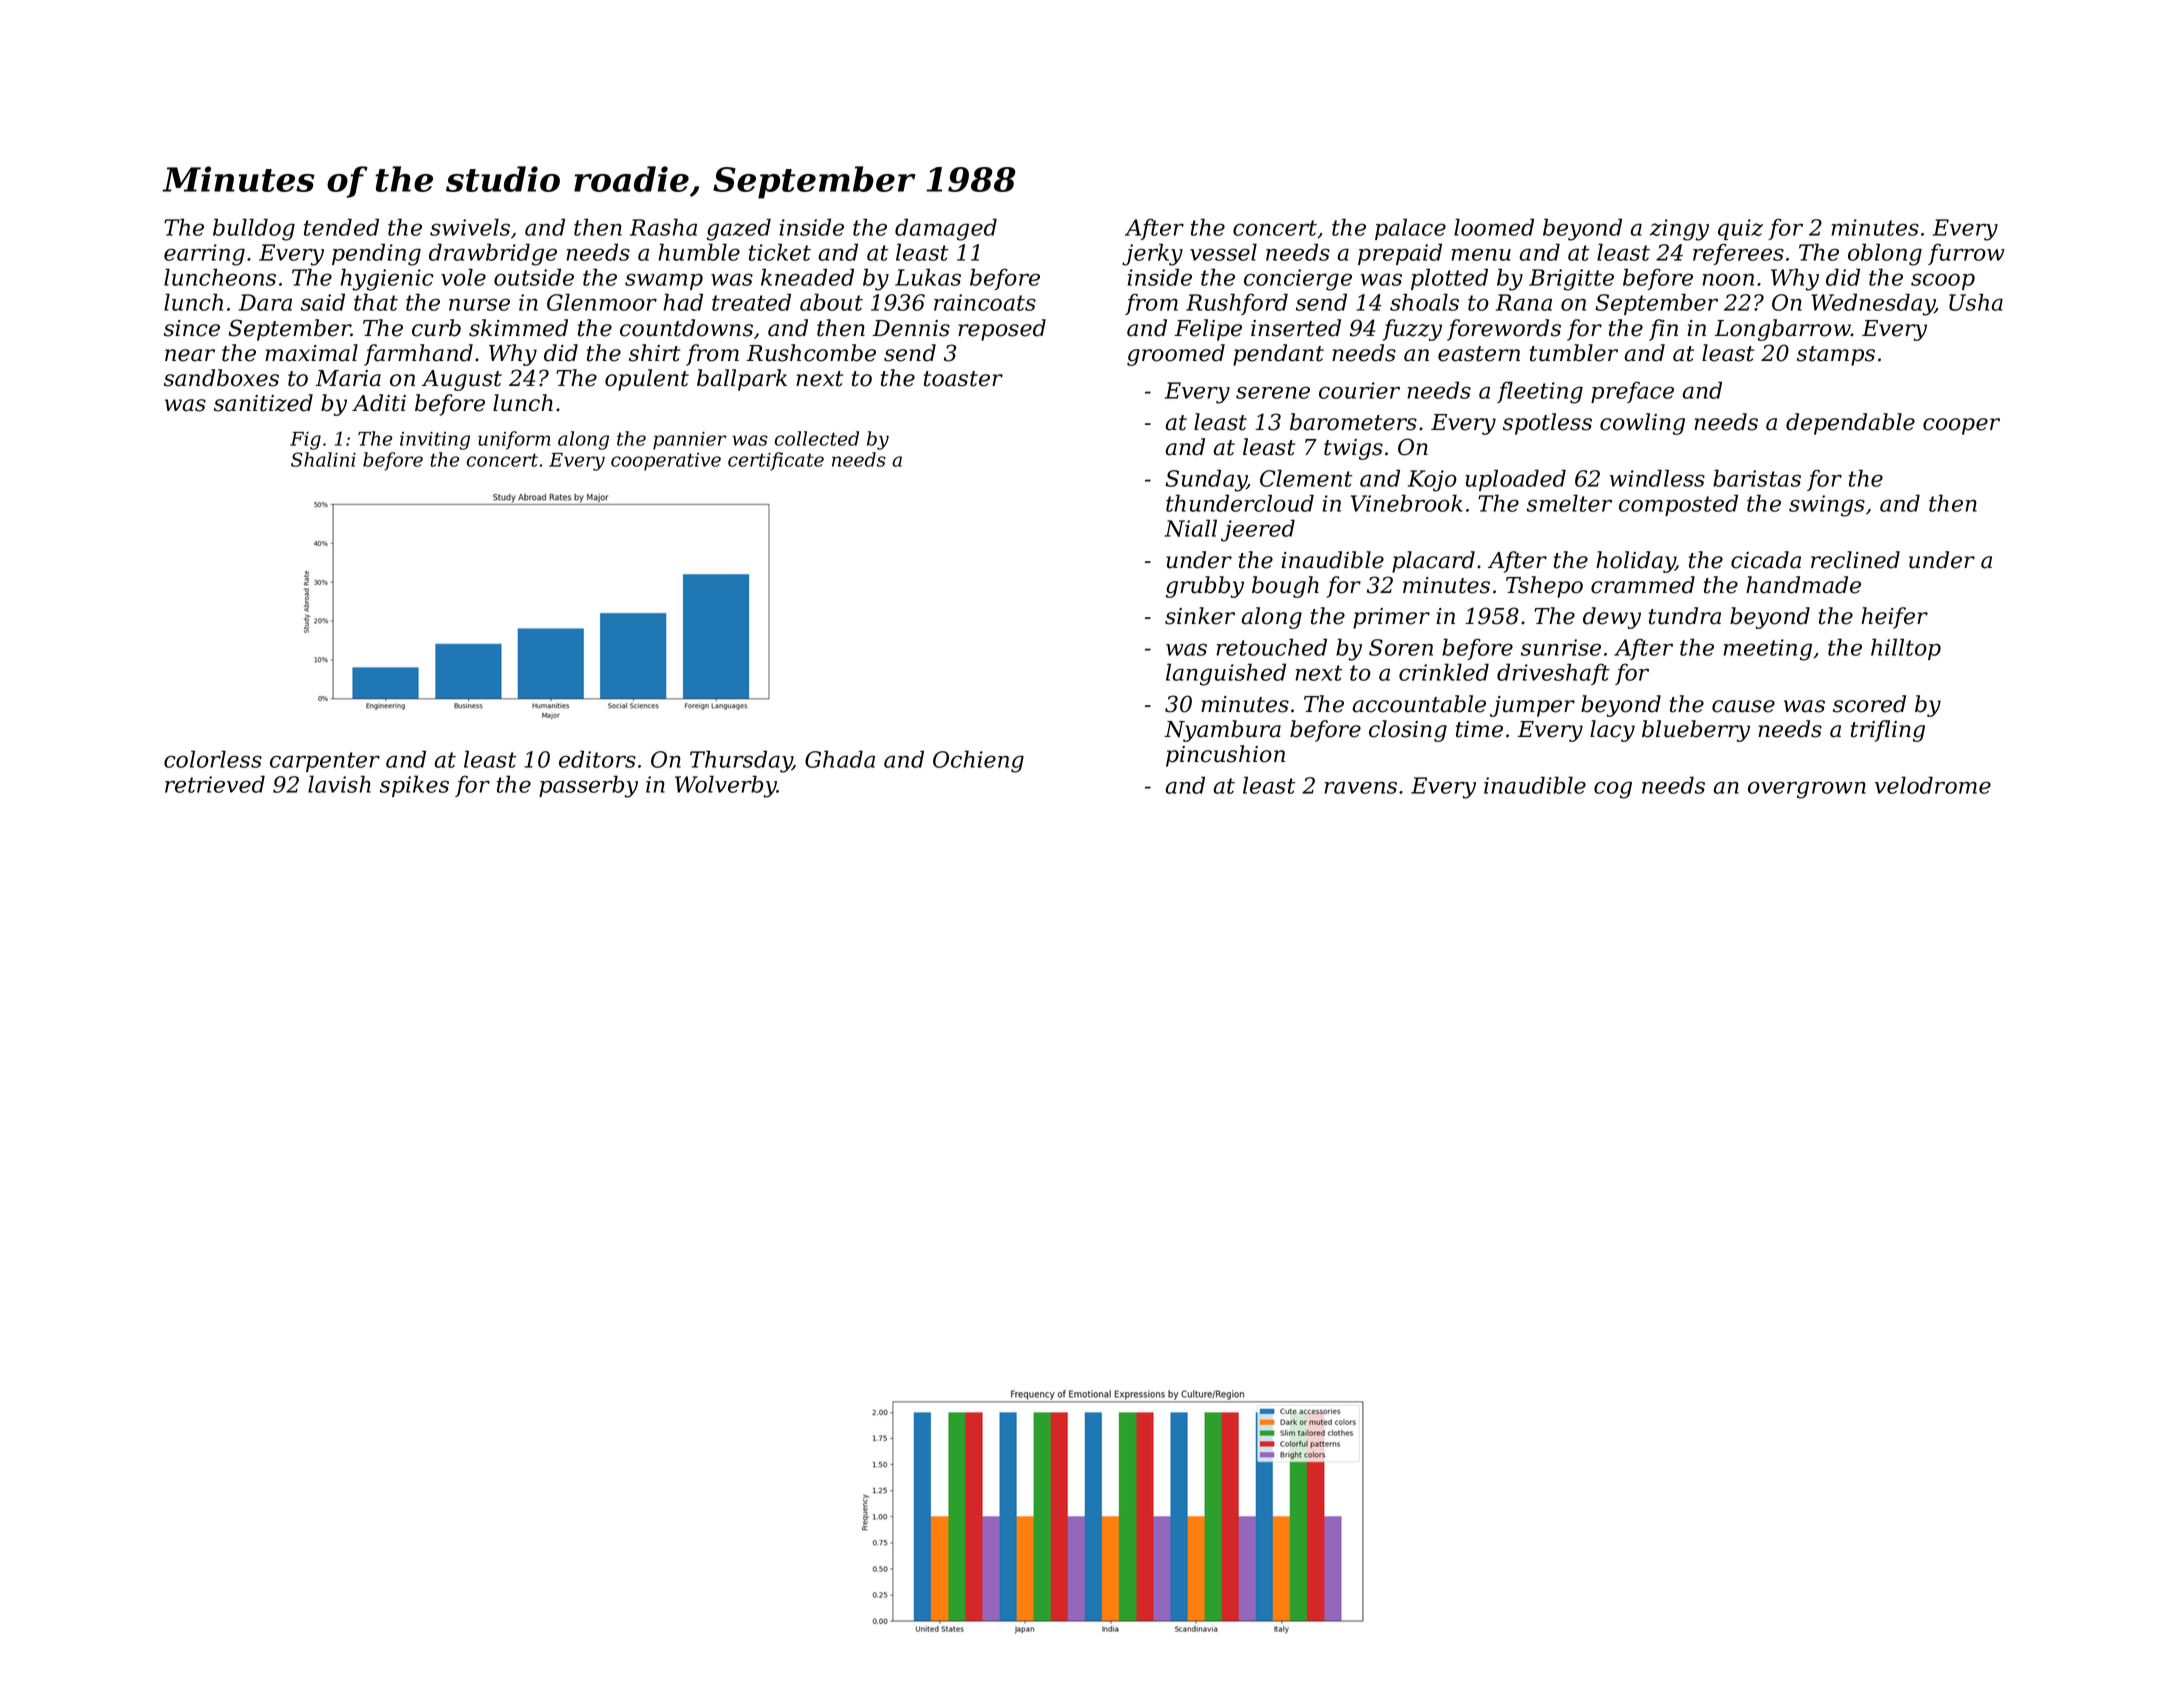  What do you see at coordinates (1976, 302) in the screenshot?
I see `Usha` at bounding box center [1976, 302].
